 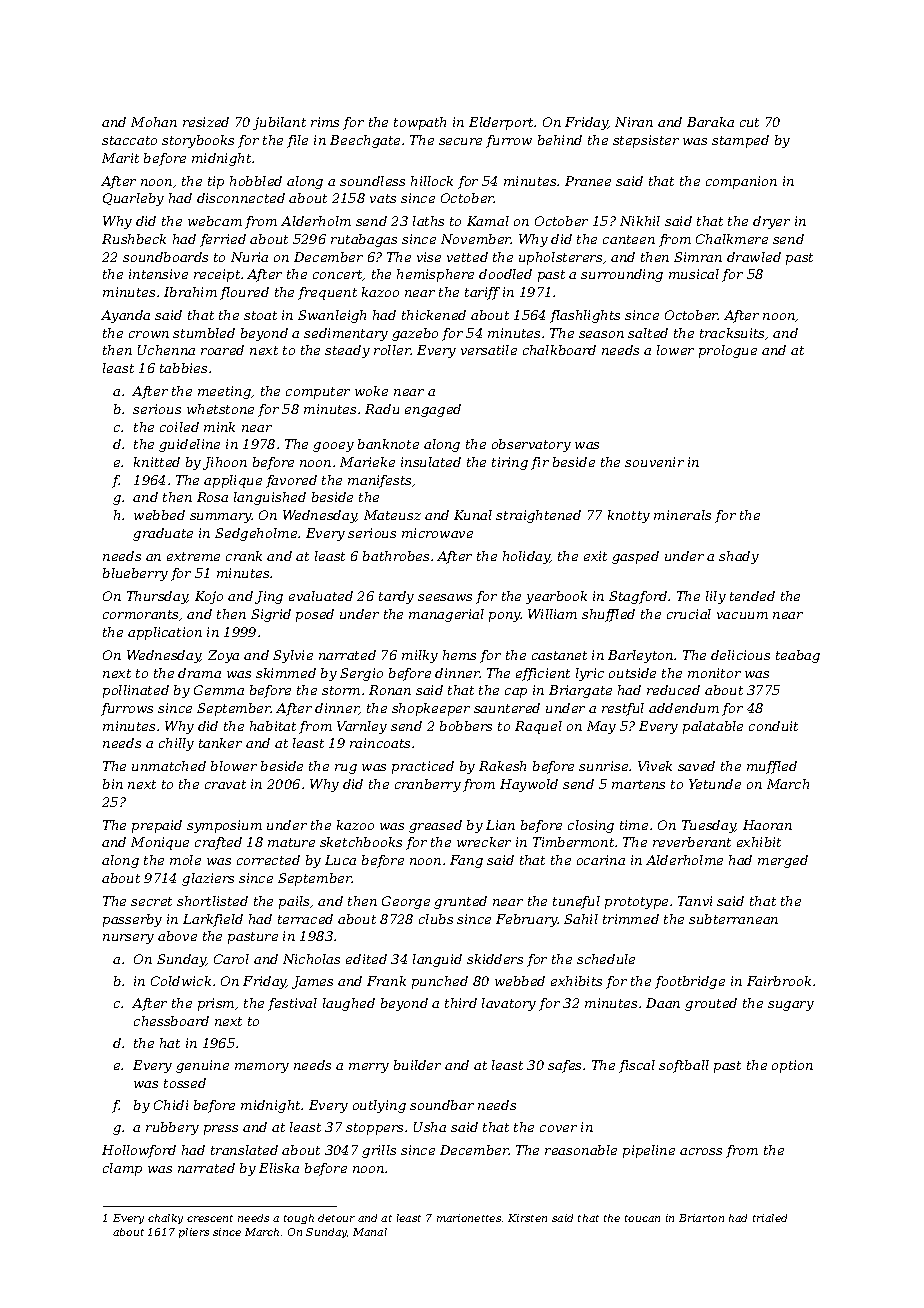 I want to click on mink, so click(x=219, y=427).
